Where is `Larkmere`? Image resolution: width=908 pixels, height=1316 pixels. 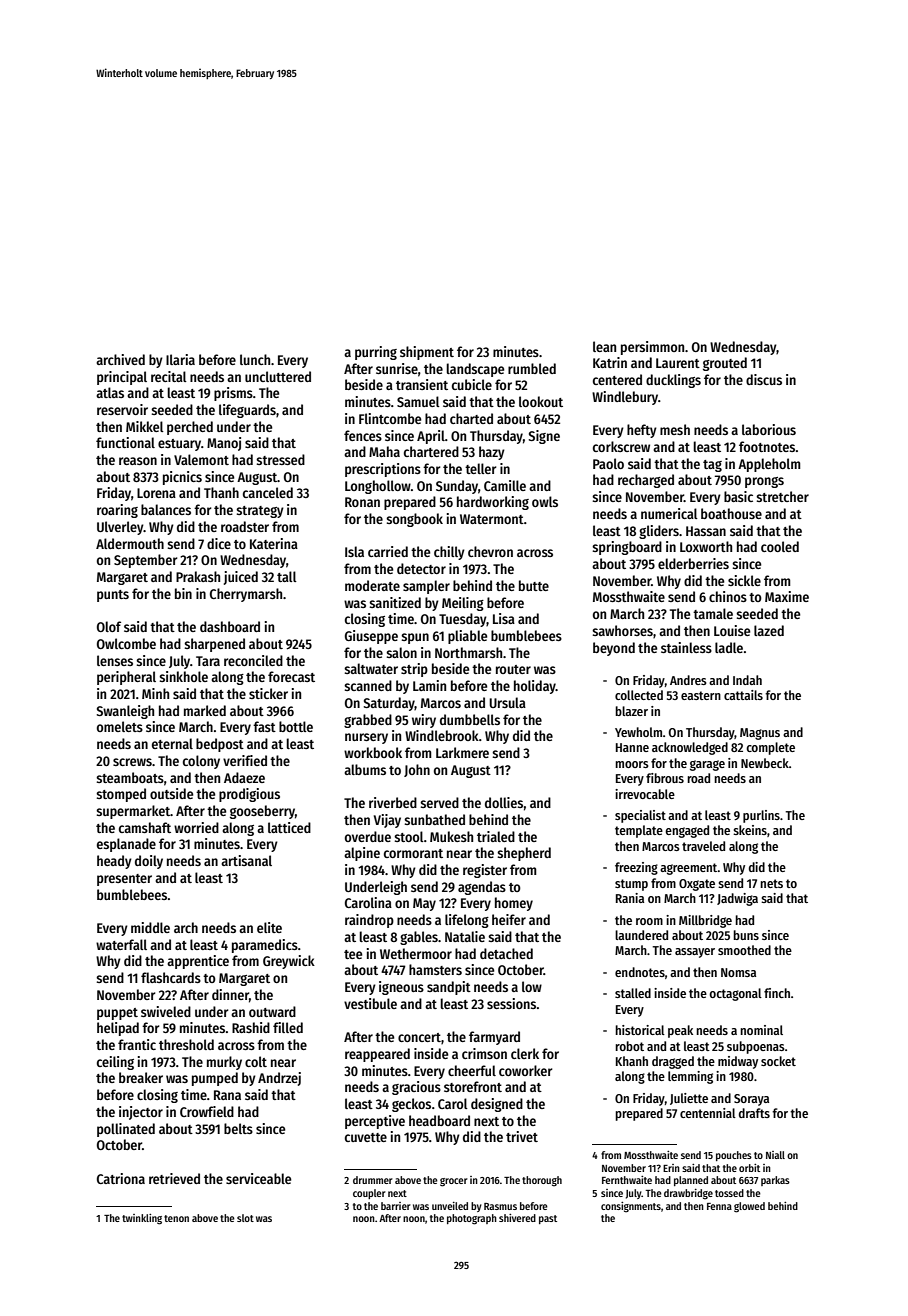
Larkmere is located at coordinates (462, 752).
